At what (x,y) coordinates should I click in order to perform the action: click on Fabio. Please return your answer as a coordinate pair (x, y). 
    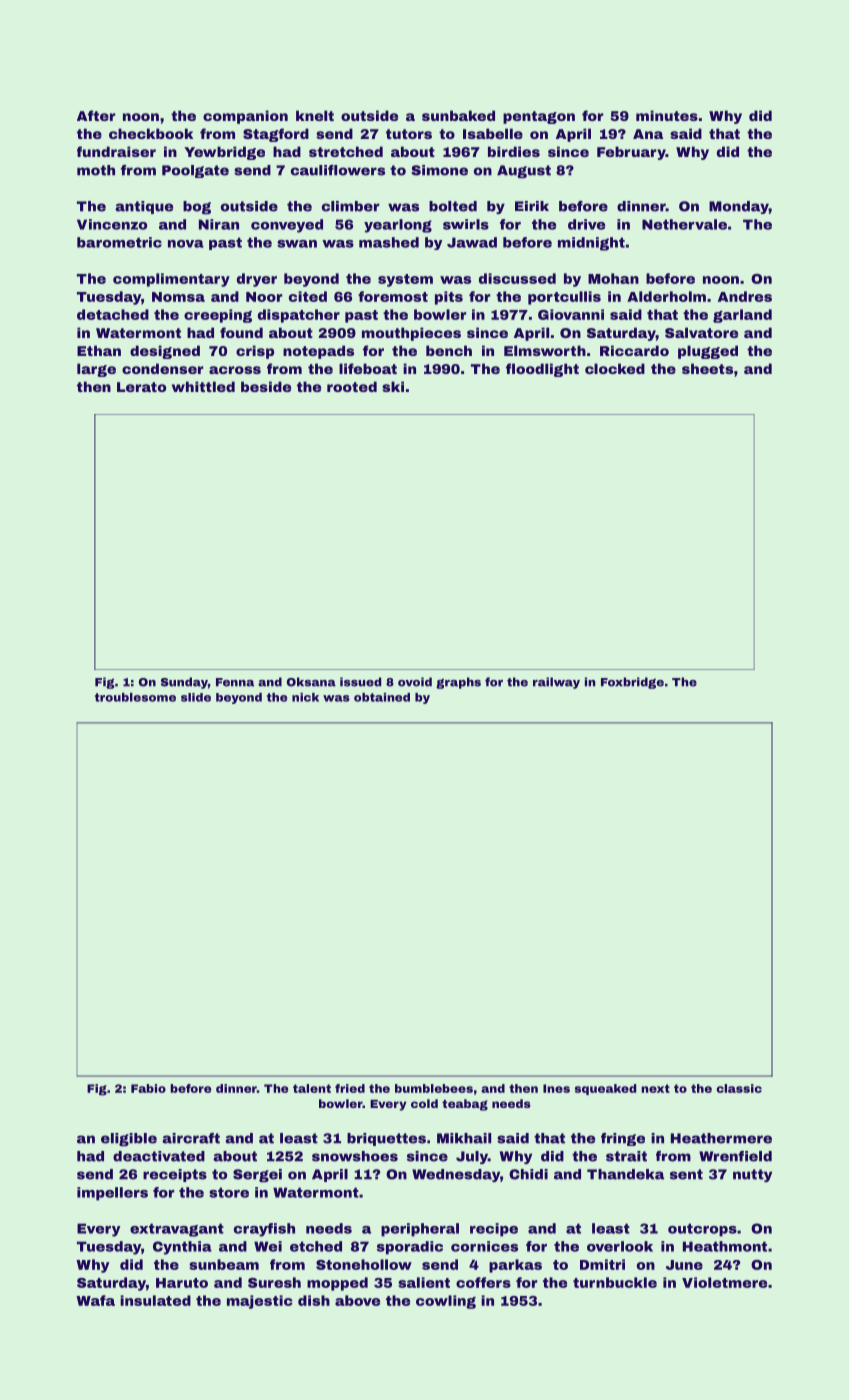
    Looking at the image, I should click on (148, 1088).
